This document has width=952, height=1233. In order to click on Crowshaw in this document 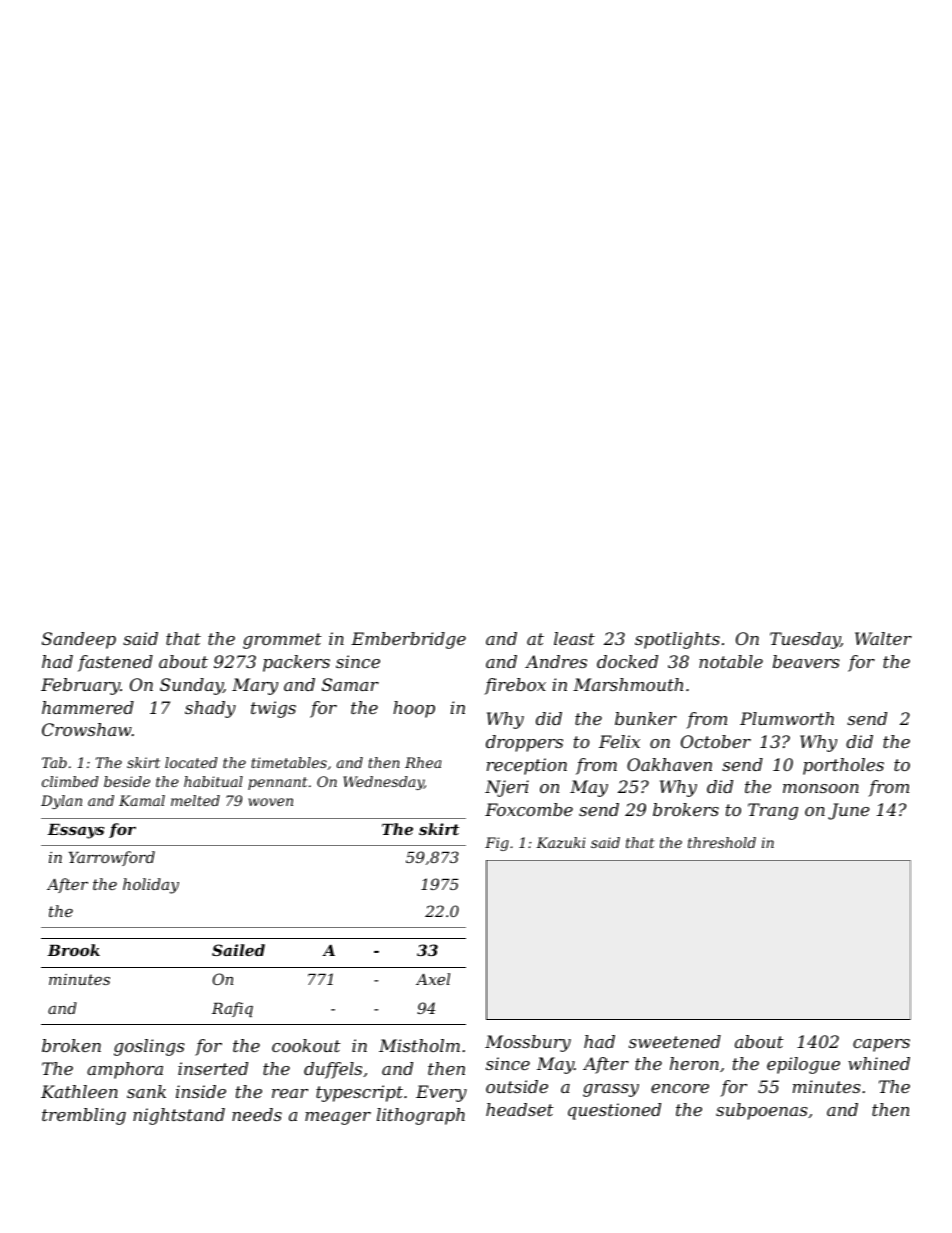, I will do `click(87, 729)`.
